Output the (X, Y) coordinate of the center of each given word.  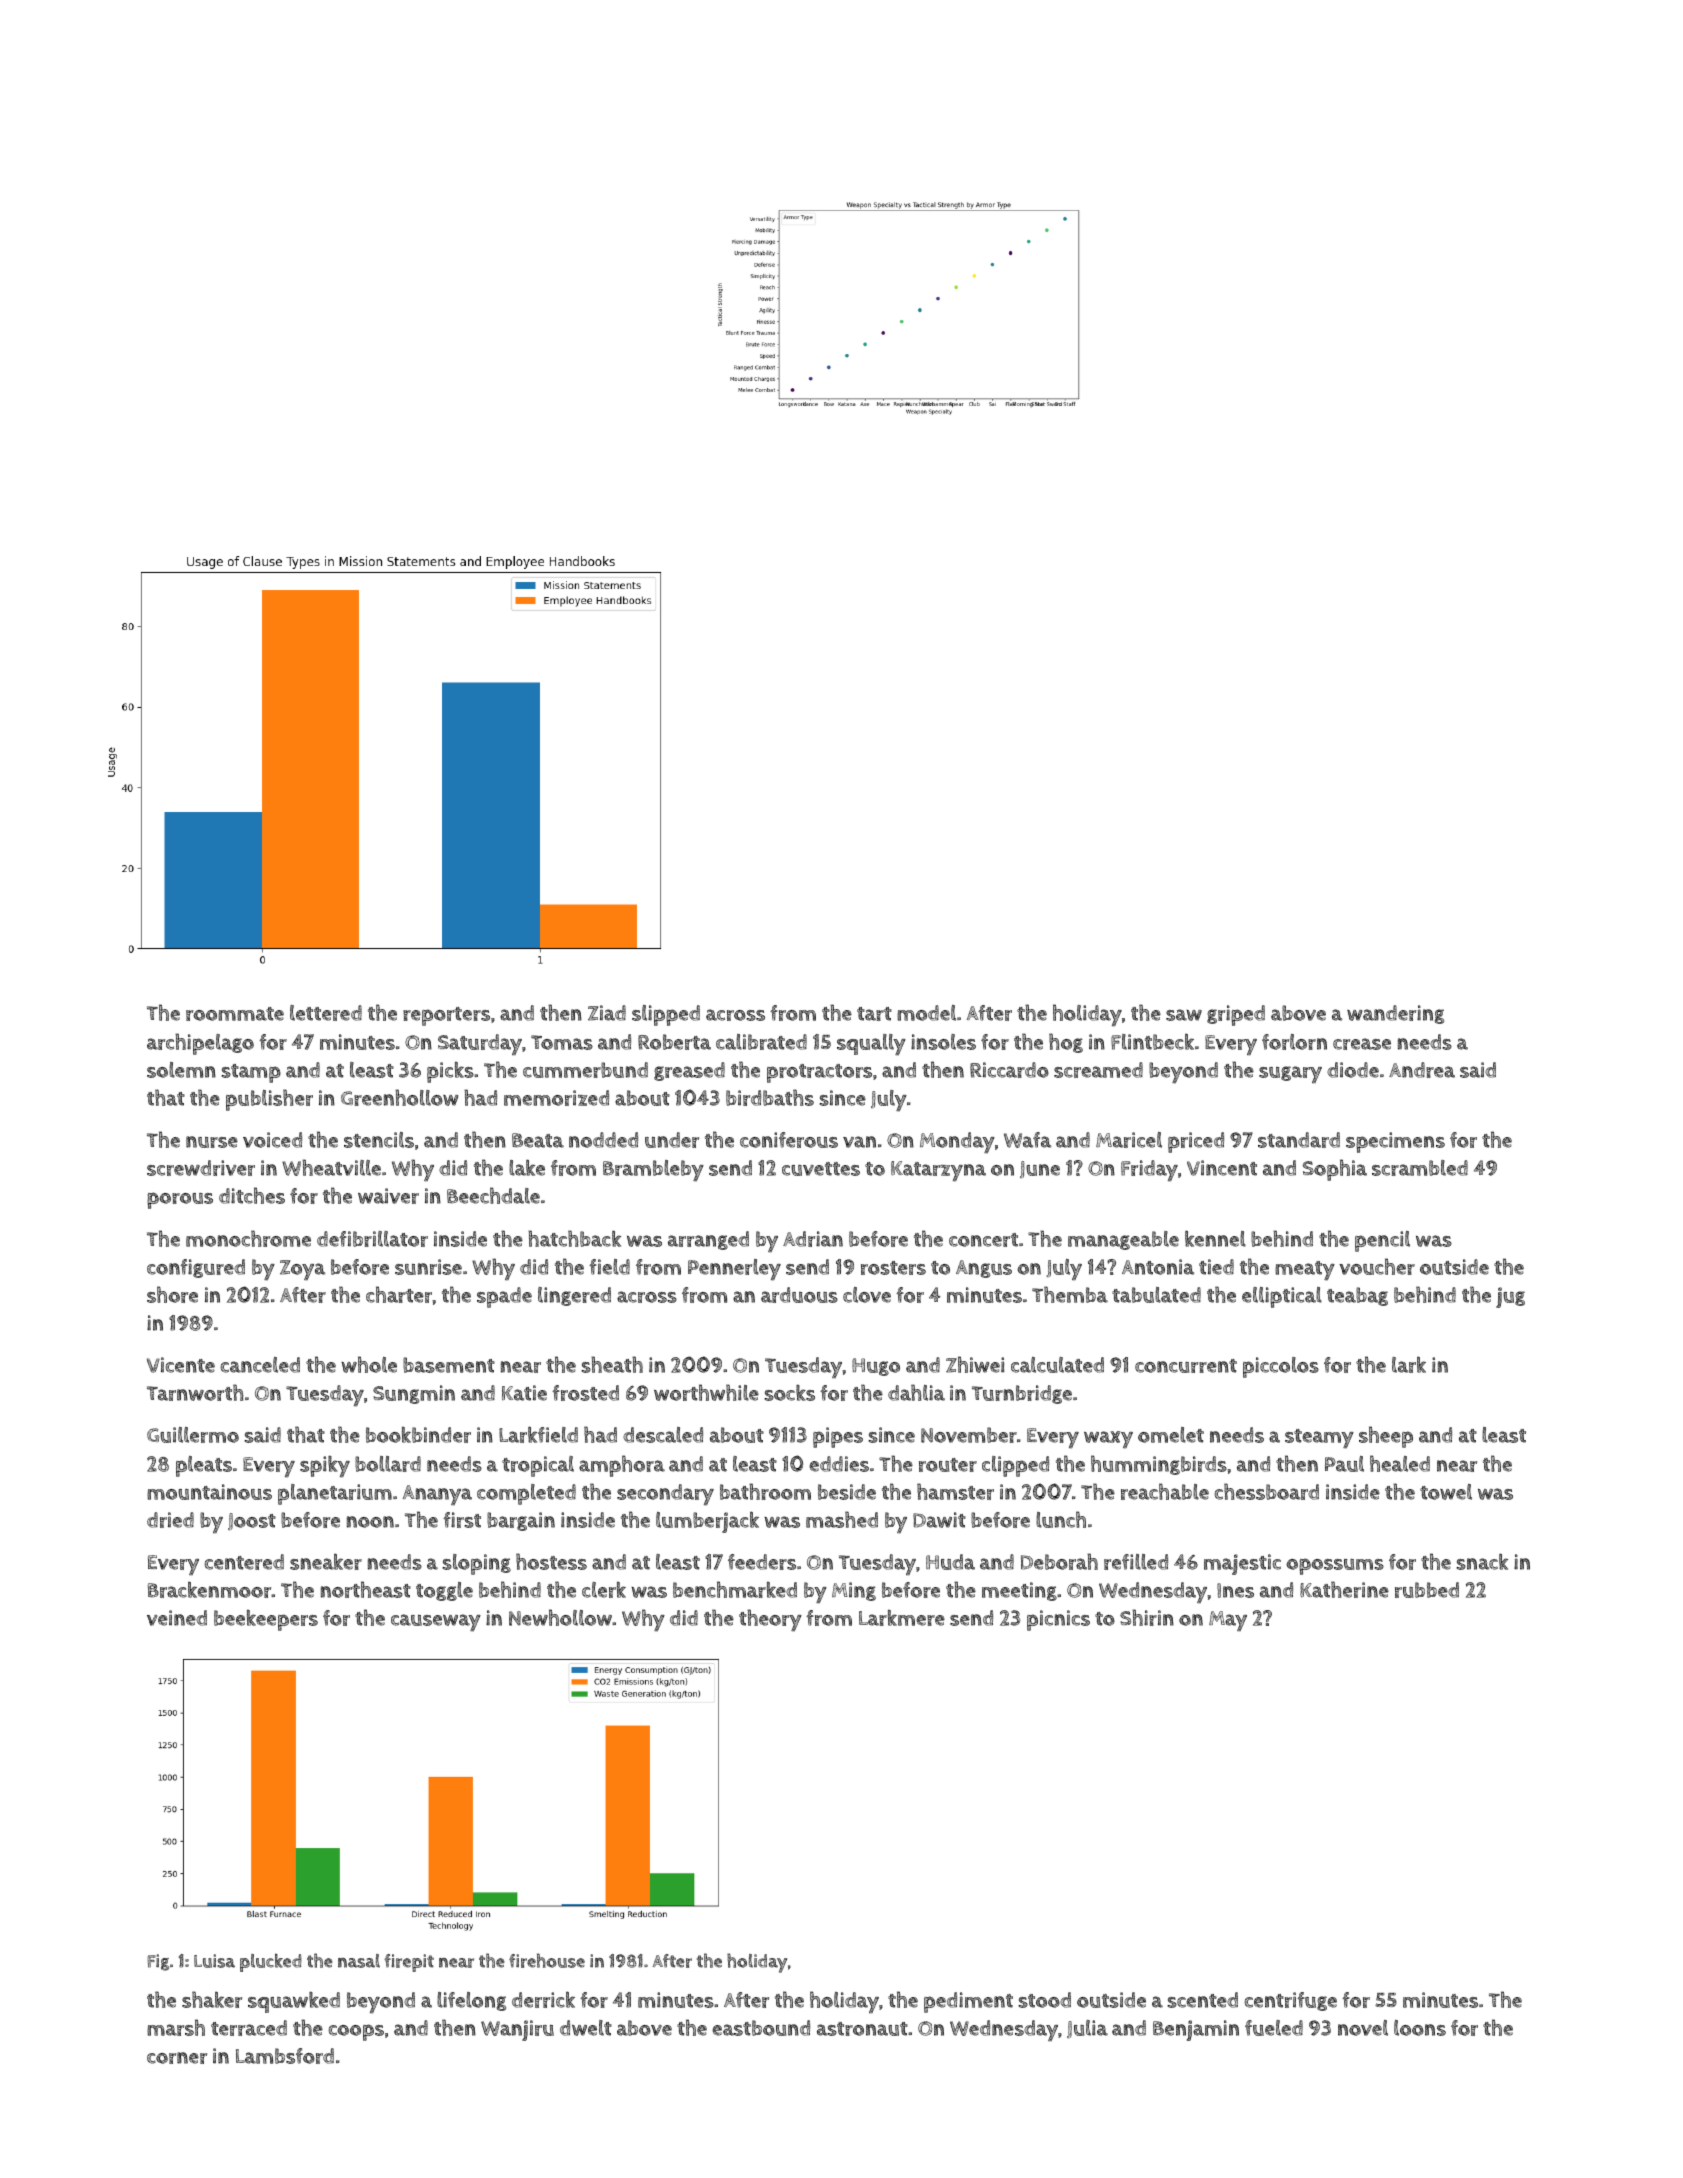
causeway (436, 1622)
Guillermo (193, 1435)
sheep (1386, 1437)
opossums (1335, 1566)
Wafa (1027, 1140)
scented (1202, 2000)
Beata (538, 1140)
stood (1044, 2000)
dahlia (916, 1392)
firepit (409, 1963)
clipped (1015, 1466)
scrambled (1420, 1168)
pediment (968, 2002)
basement (449, 1365)
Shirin (1147, 1617)
